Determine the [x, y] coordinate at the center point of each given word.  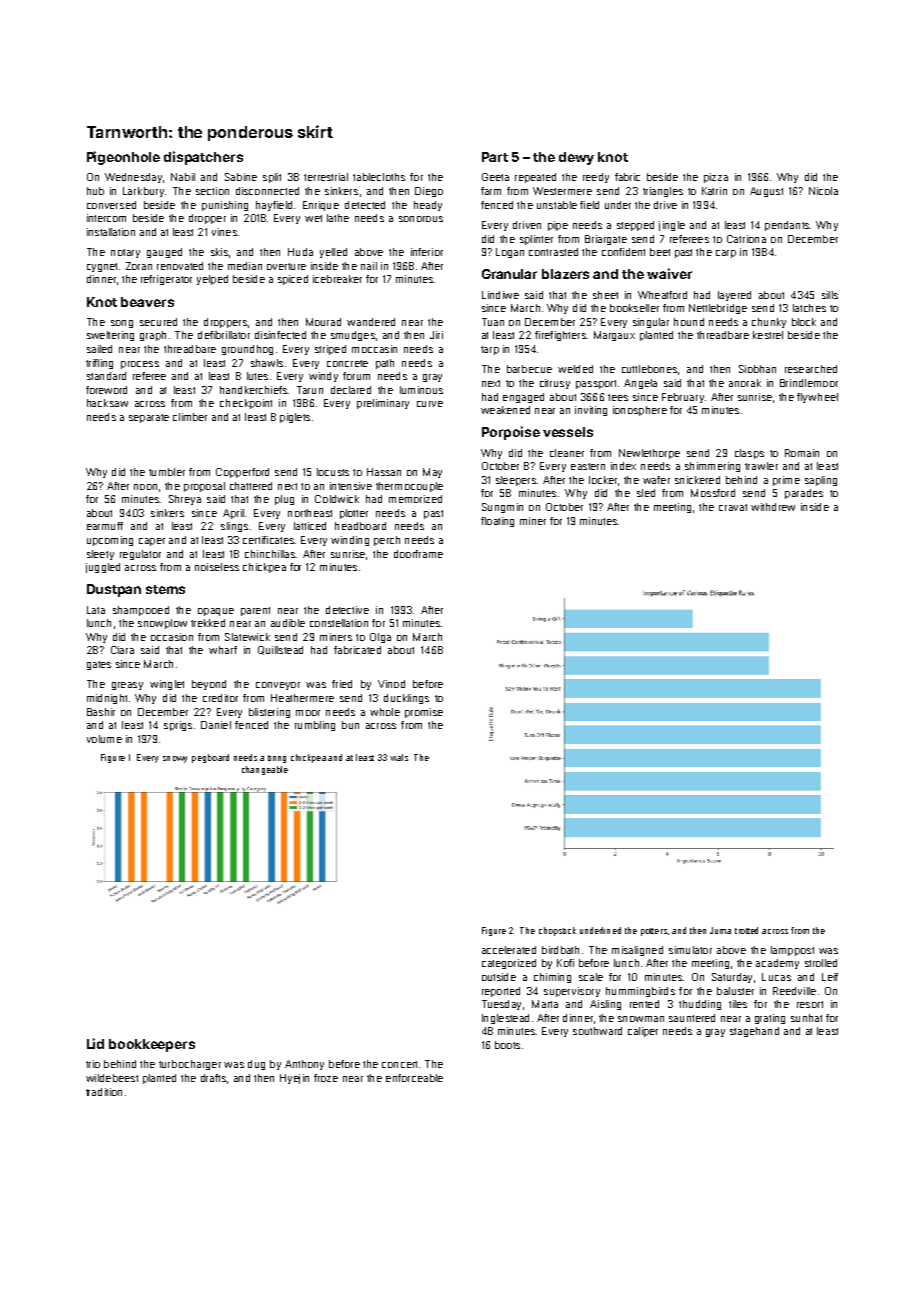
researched [811, 369]
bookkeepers [152, 1045]
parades [804, 494]
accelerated [509, 950]
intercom [106, 218]
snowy [175, 759]
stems [165, 589]
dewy [576, 158]
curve [430, 404]
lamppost [792, 951]
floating [497, 522]
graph [153, 336]
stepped [635, 226]
